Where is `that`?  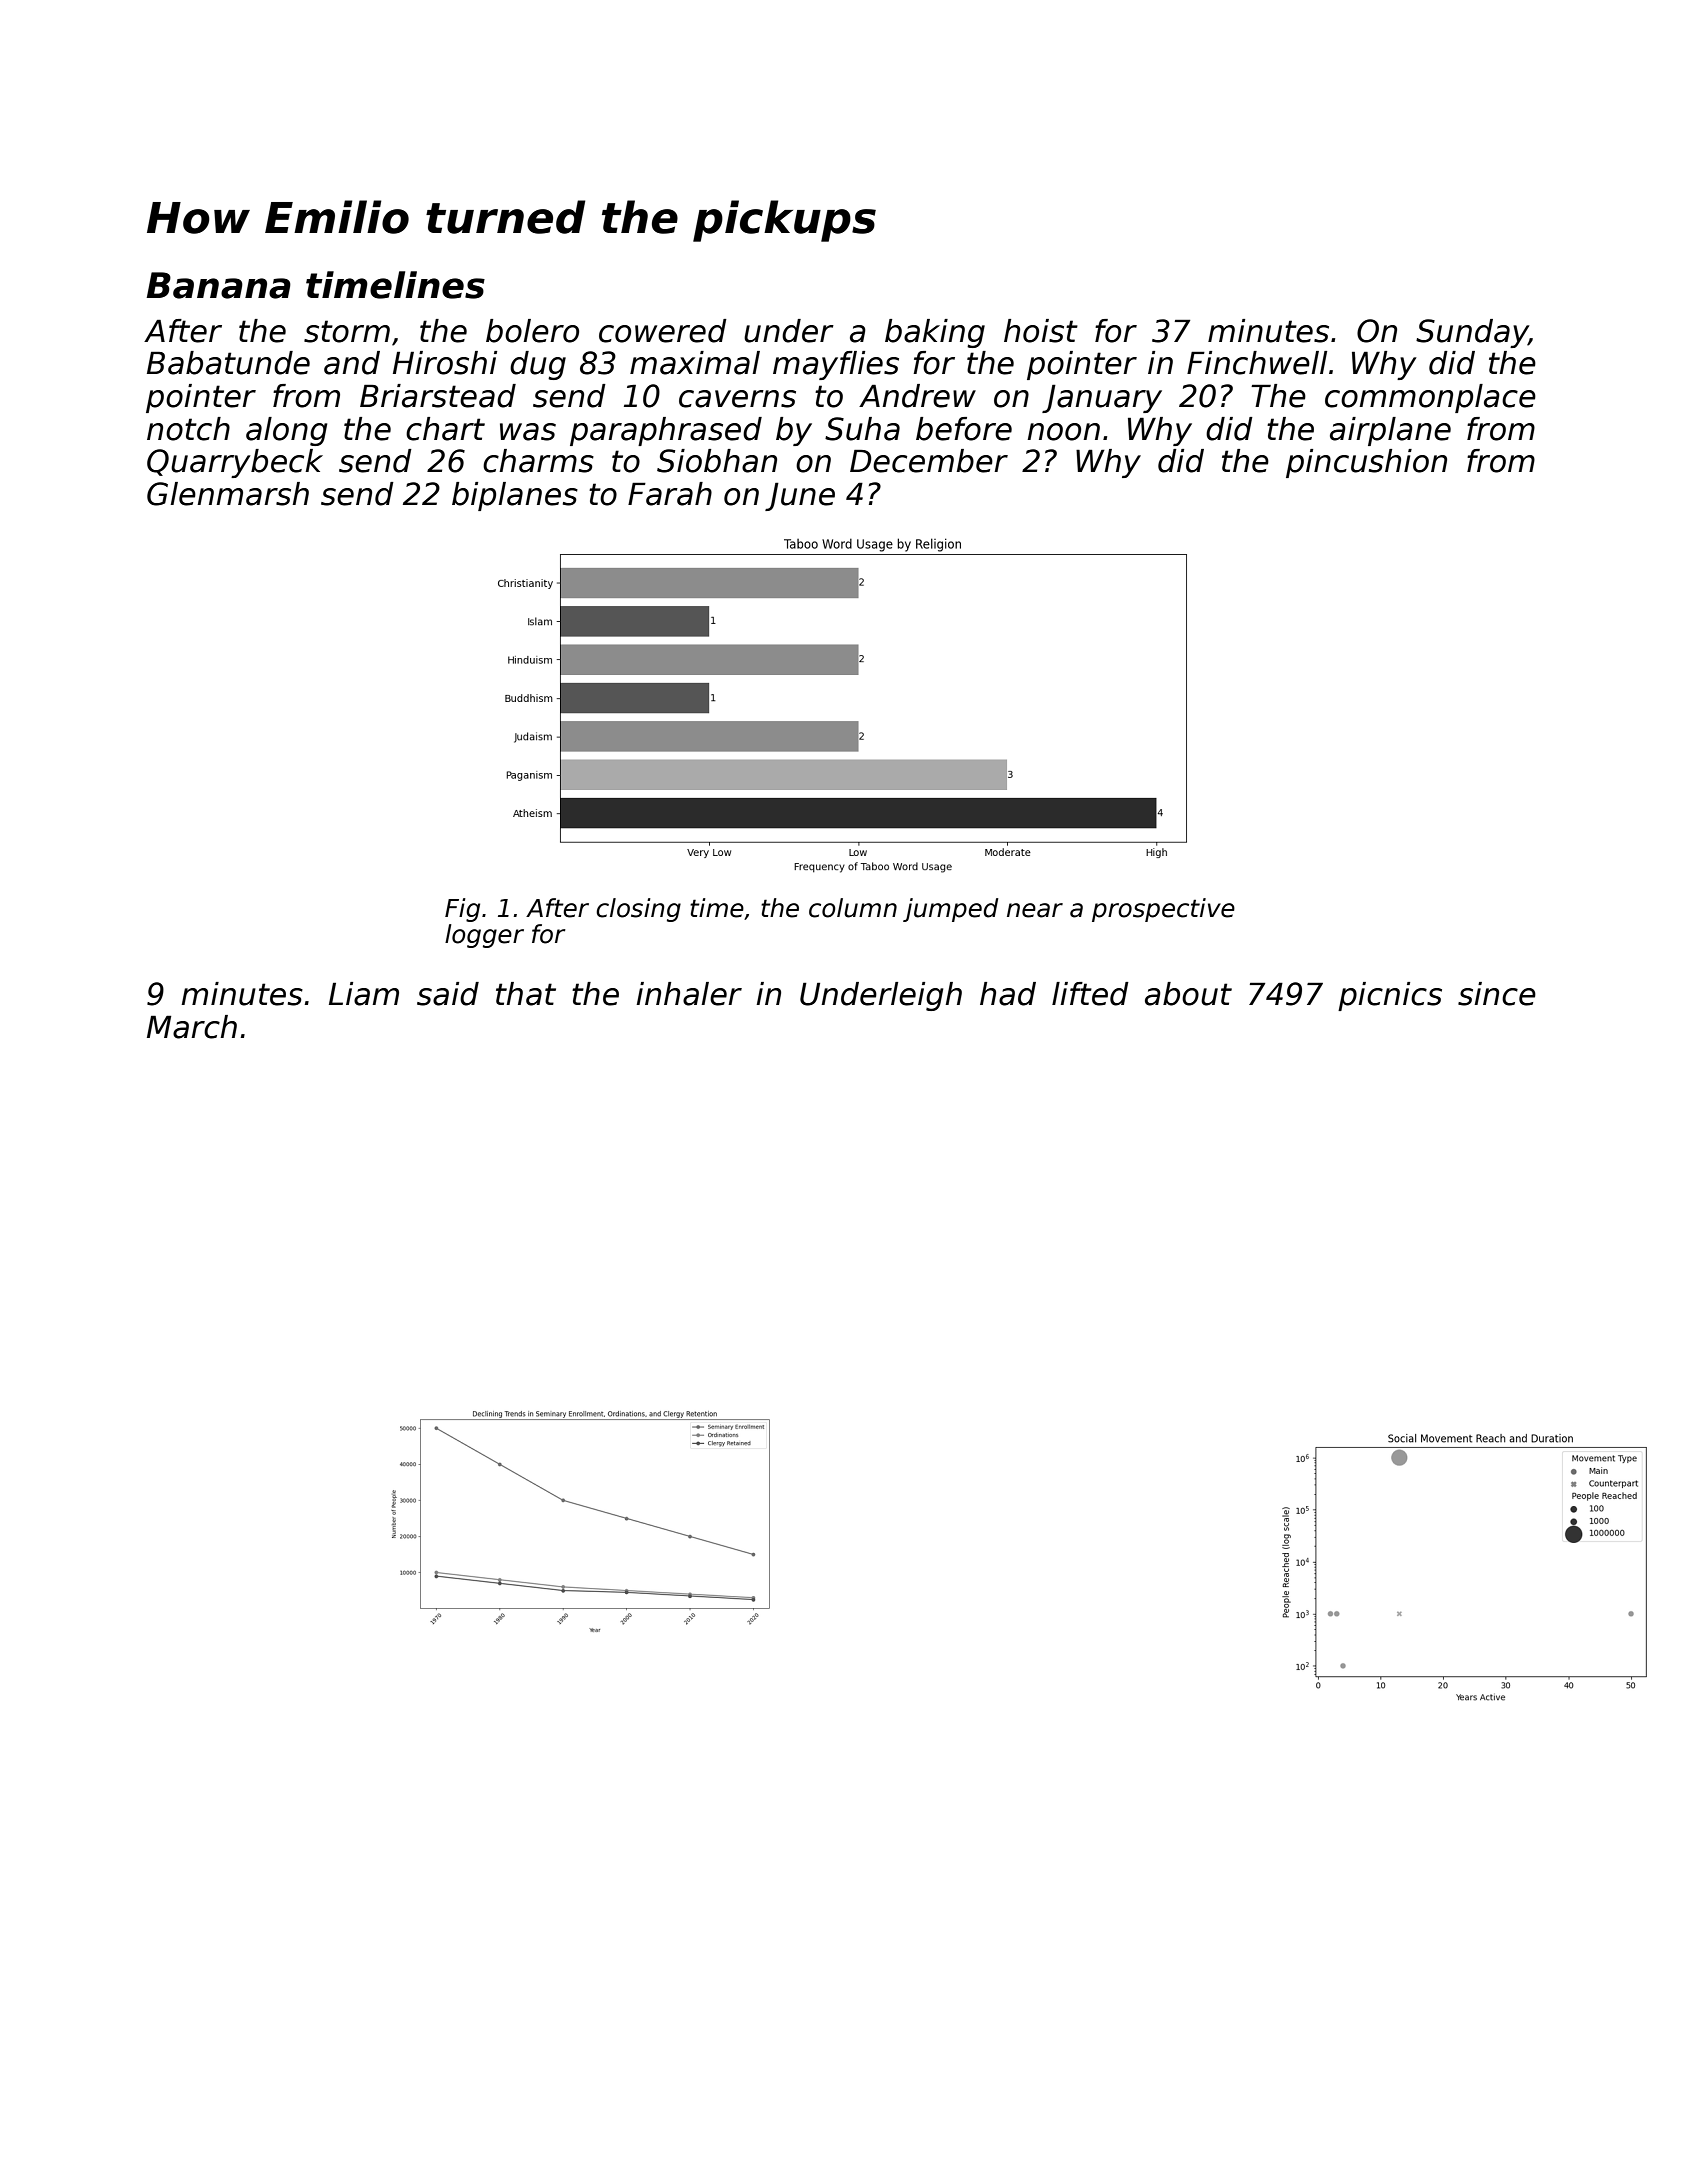 that is located at coordinates (526, 994).
